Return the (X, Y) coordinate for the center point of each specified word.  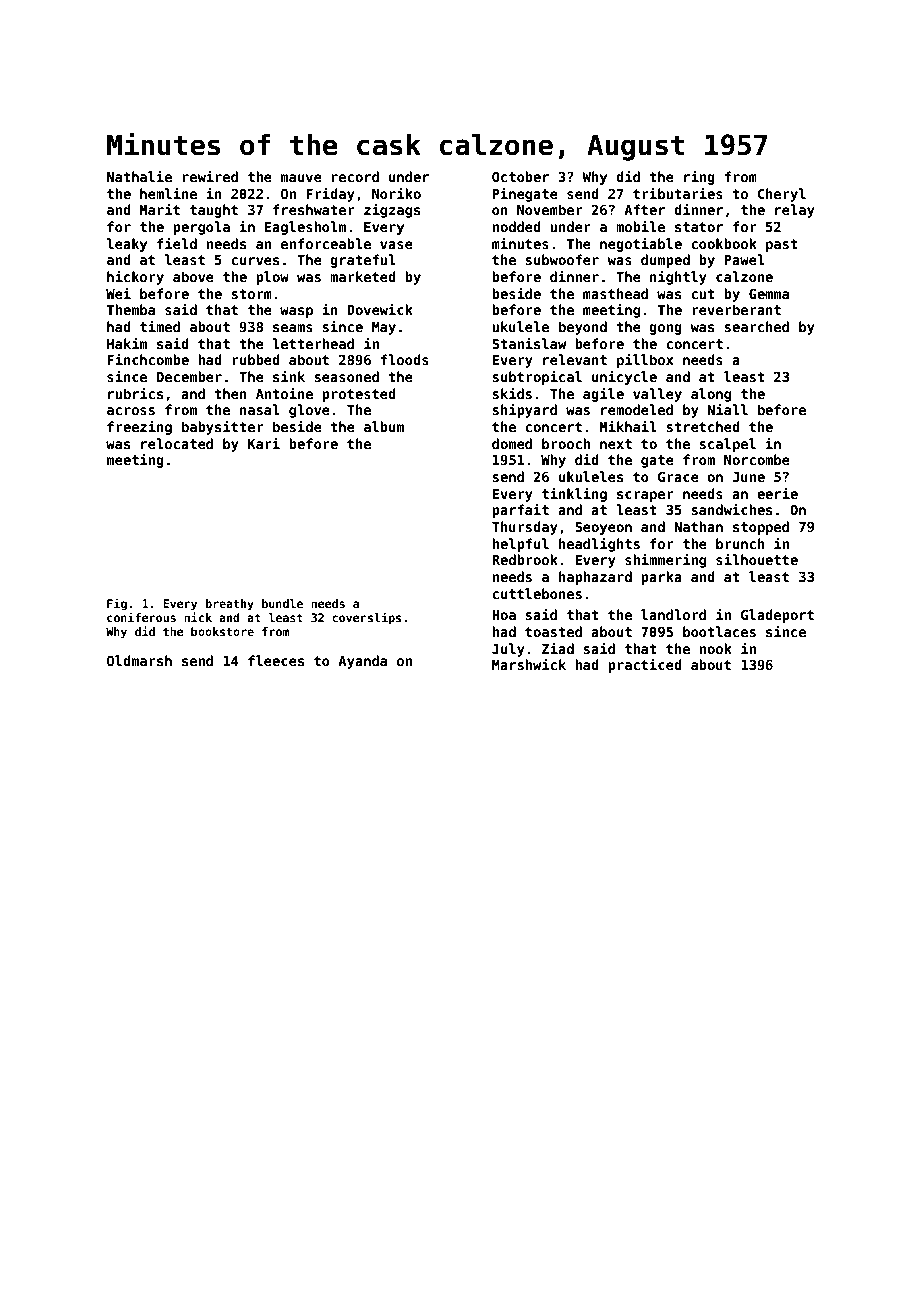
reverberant (736, 309)
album (384, 426)
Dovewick (380, 309)
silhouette (757, 559)
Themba (131, 309)
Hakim (127, 343)
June (748, 477)
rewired (210, 176)
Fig (117, 604)
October (520, 176)
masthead (615, 293)
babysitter (223, 428)
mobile (640, 226)
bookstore (222, 631)
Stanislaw (529, 343)
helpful (520, 545)
